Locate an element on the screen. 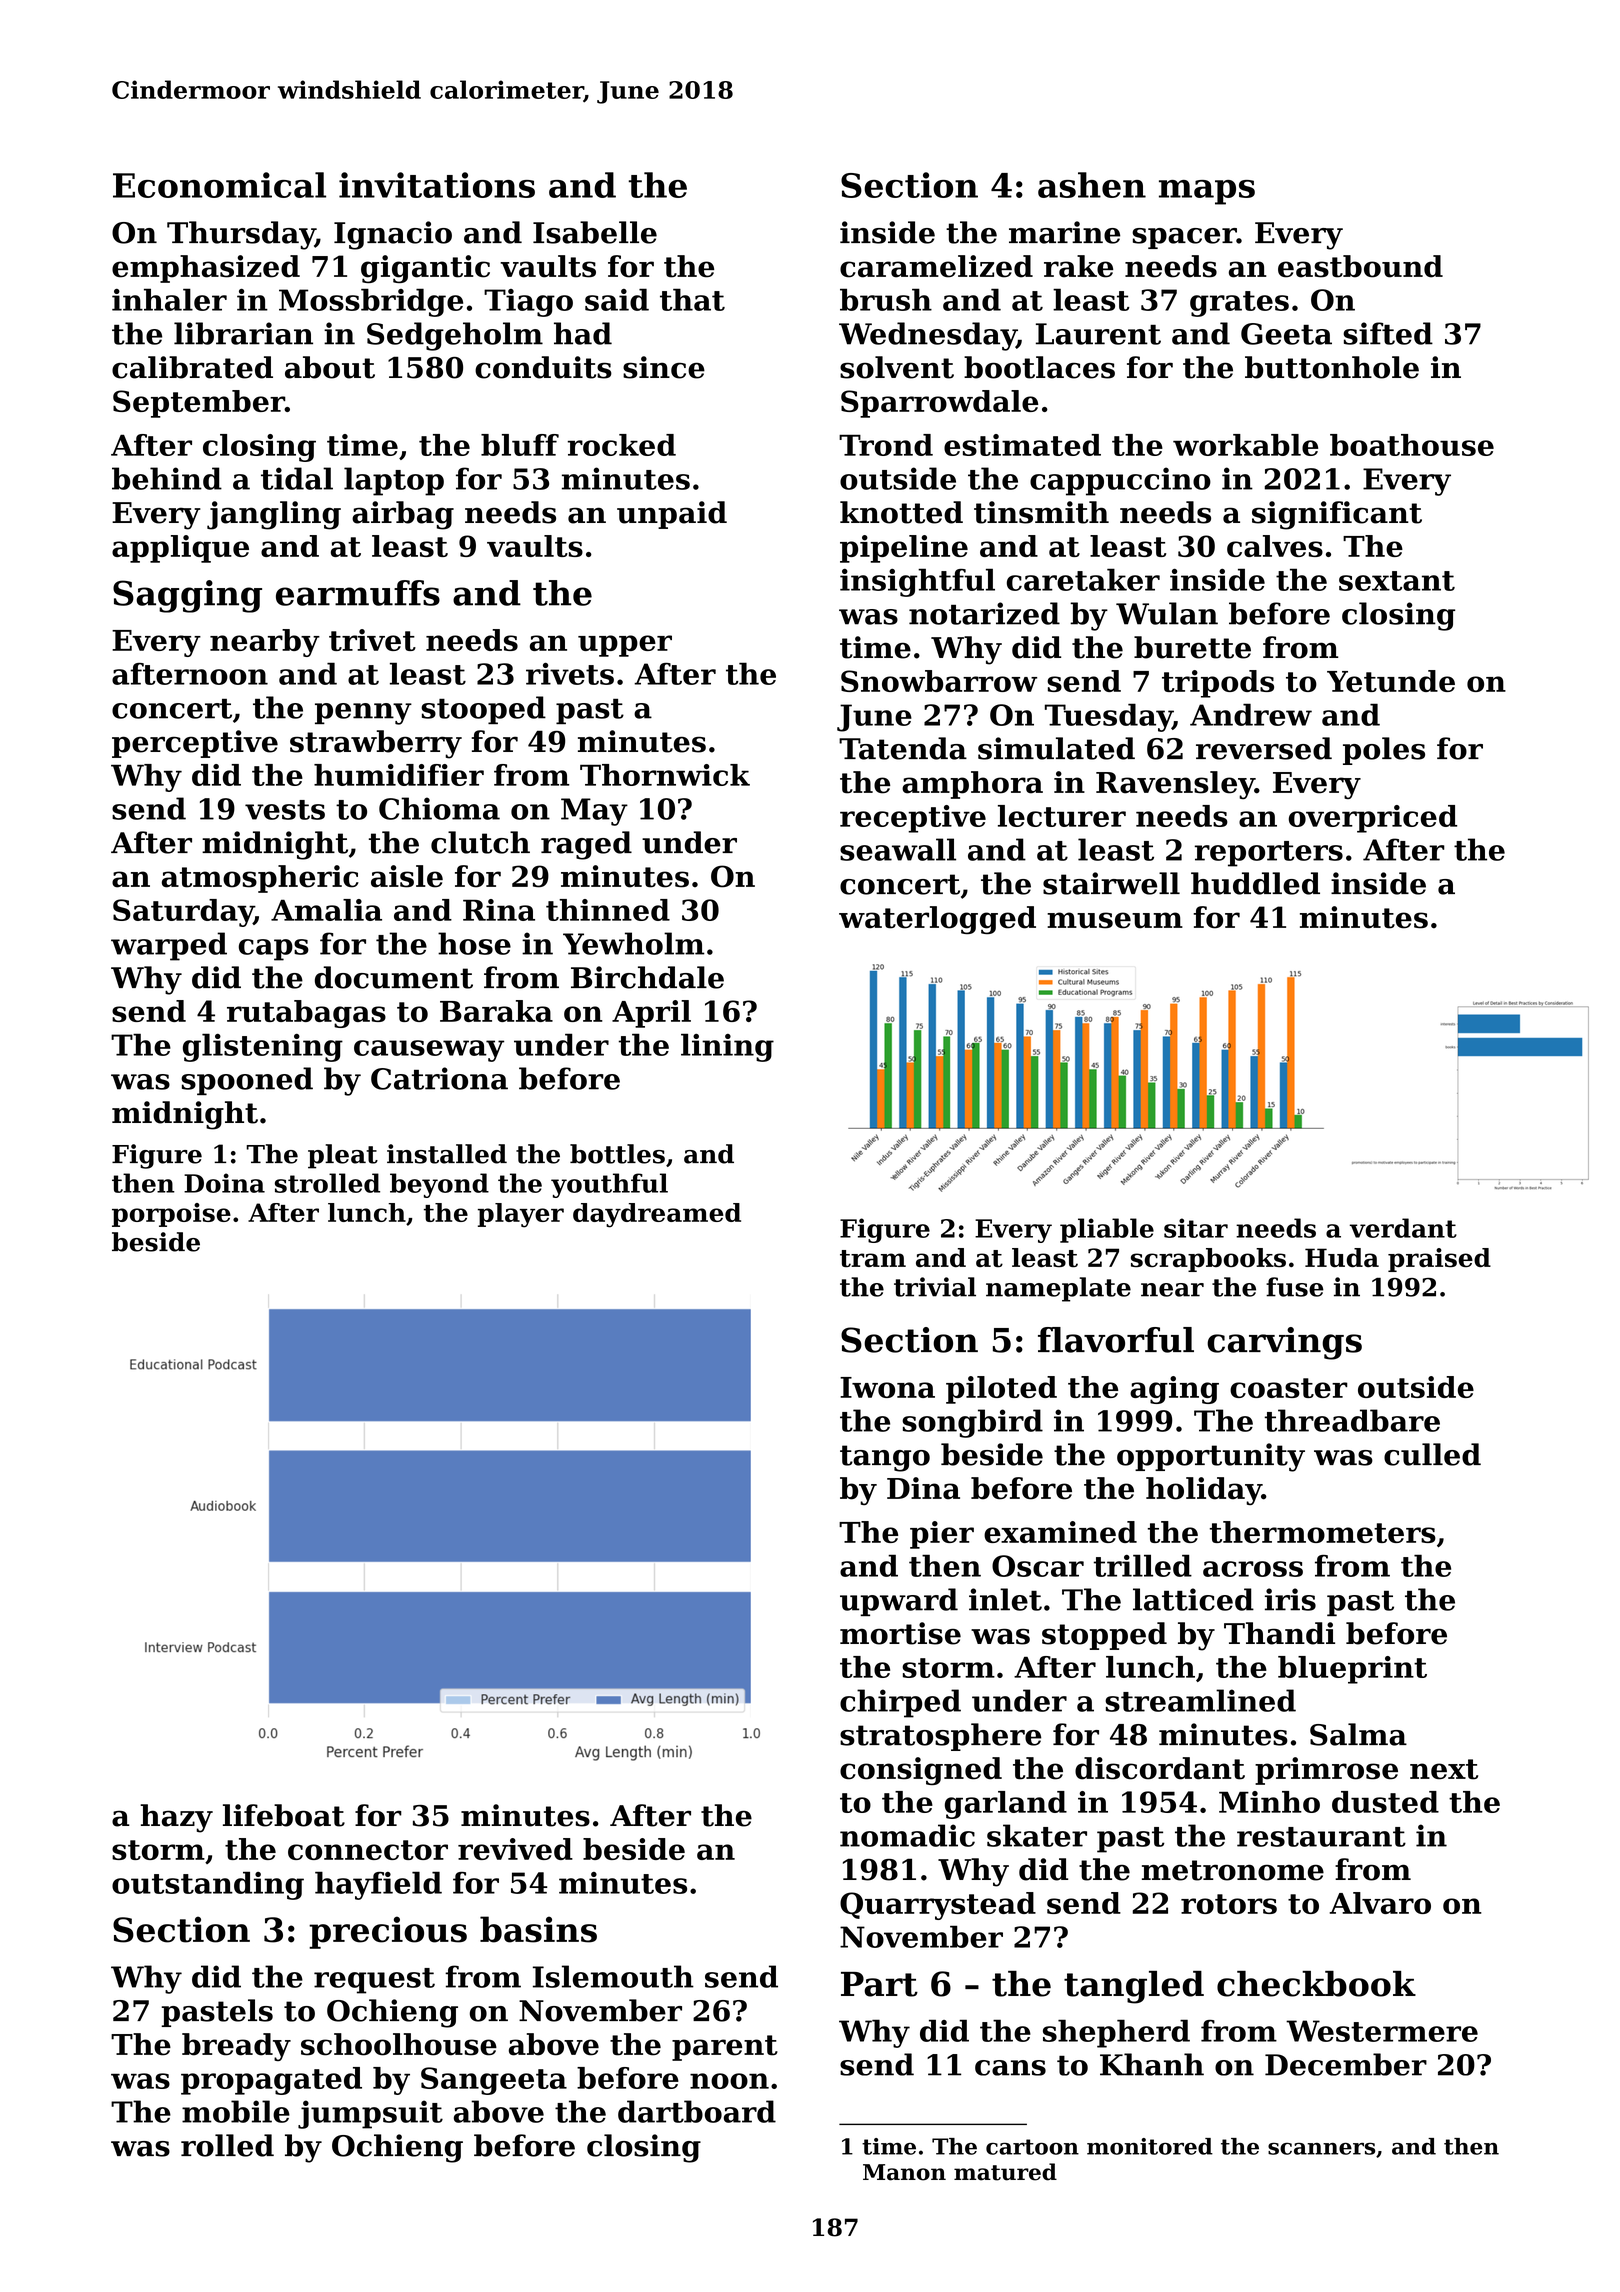 This screenshot has width=1620, height=2292. maps is located at coordinates (1207, 192).
